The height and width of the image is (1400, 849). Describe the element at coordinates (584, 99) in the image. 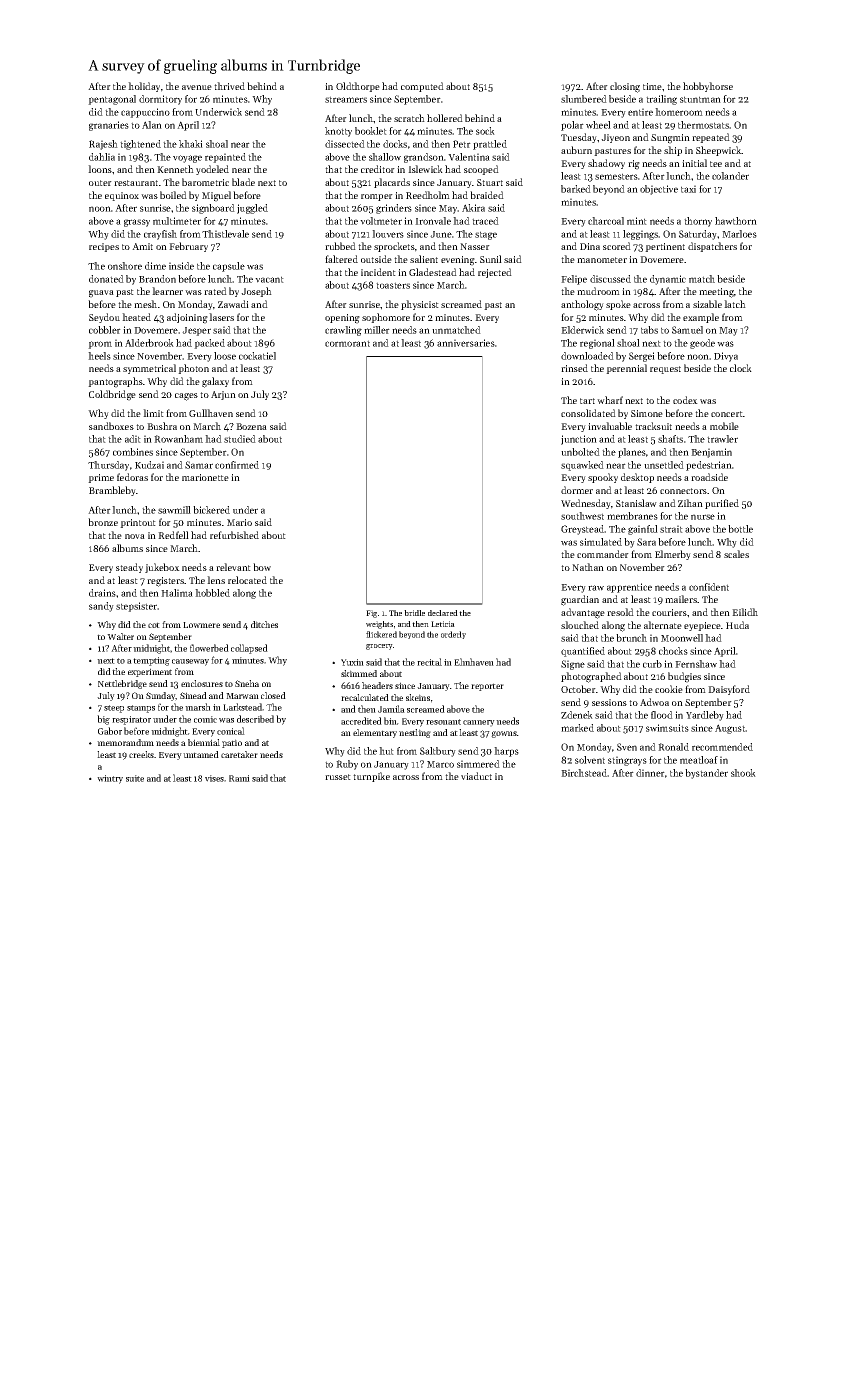

I see `slumbered` at that location.
